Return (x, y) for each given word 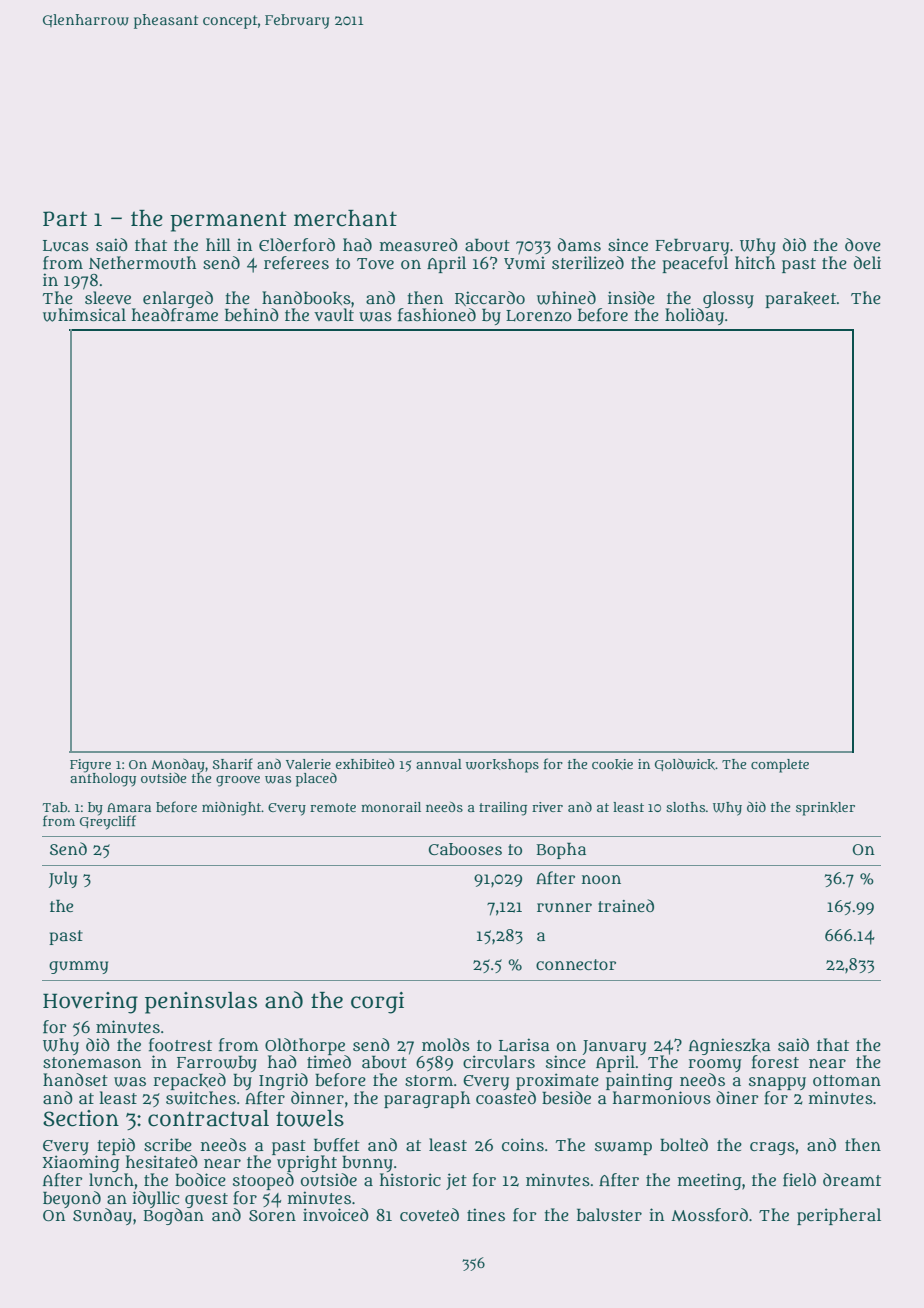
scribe (168, 1144)
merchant (345, 218)
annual (439, 764)
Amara (129, 807)
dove (863, 244)
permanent (228, 221)
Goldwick (685, 765)
